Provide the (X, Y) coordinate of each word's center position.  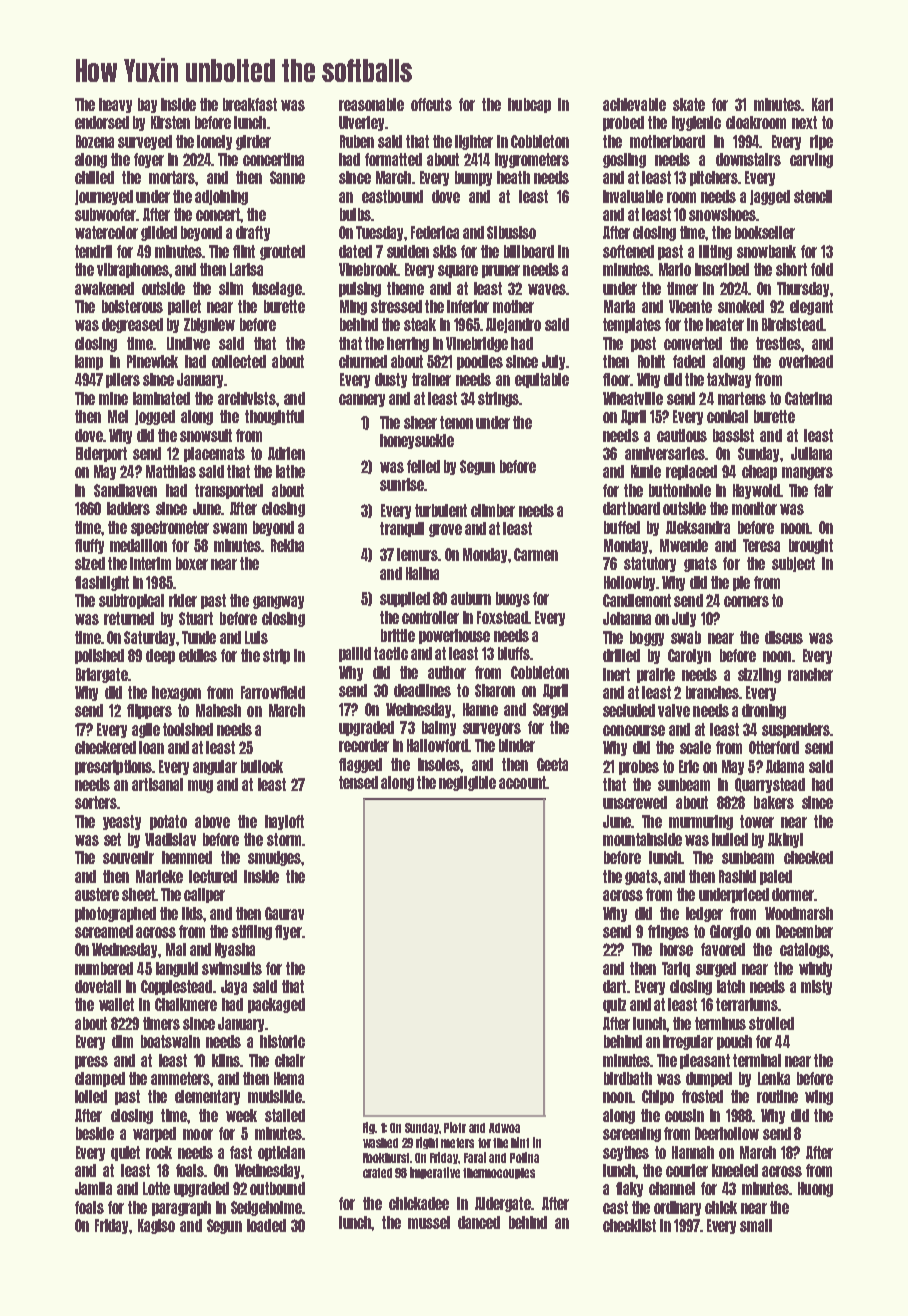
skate (689, 104)
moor (198, 1134)
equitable (542, 380)
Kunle (646, 471)
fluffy (89, 546)
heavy (115, 105)
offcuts (431, 104)
